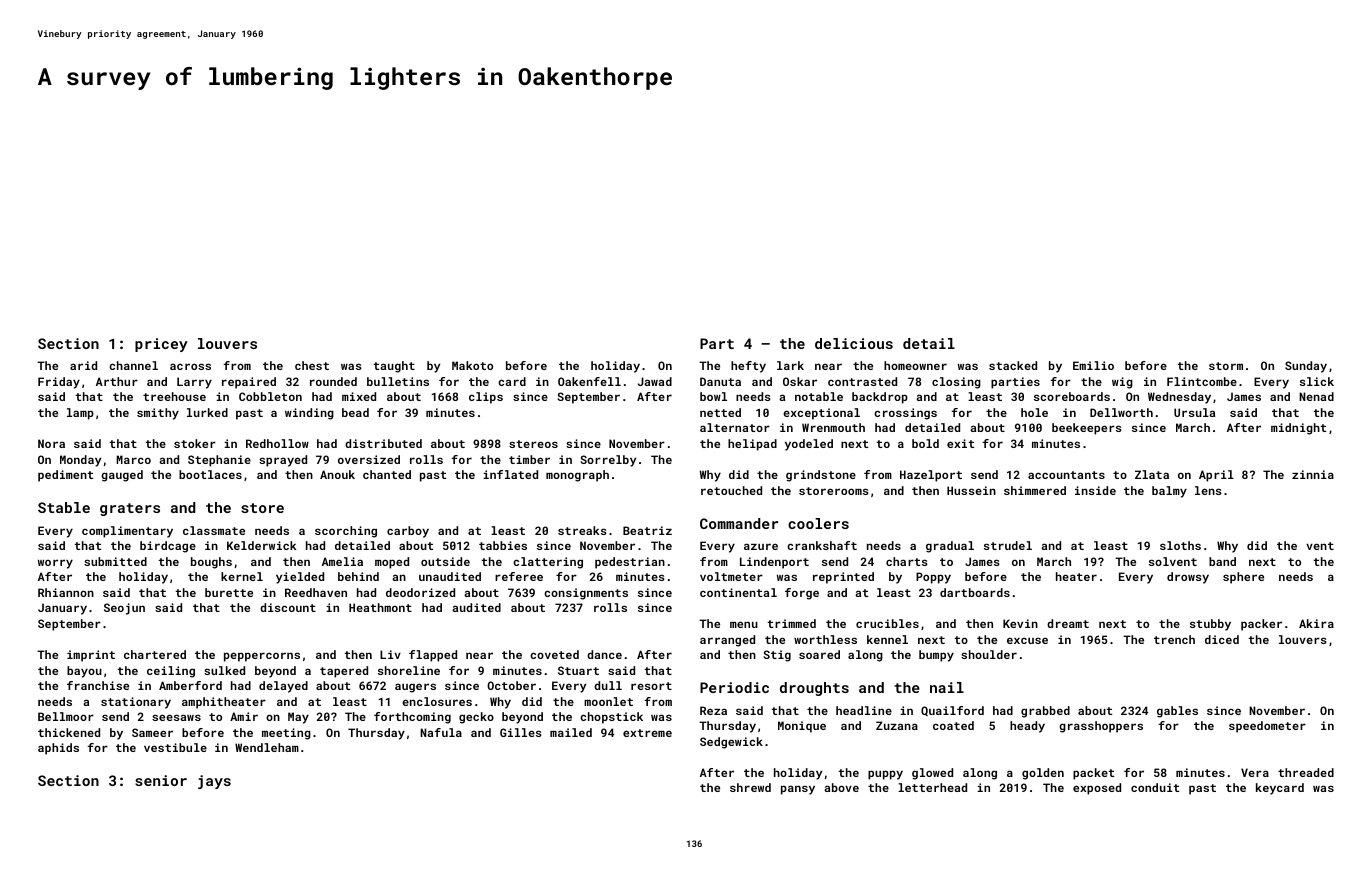 The image size is (1372, 887). I want to click on pricey, so click(161, 345).
